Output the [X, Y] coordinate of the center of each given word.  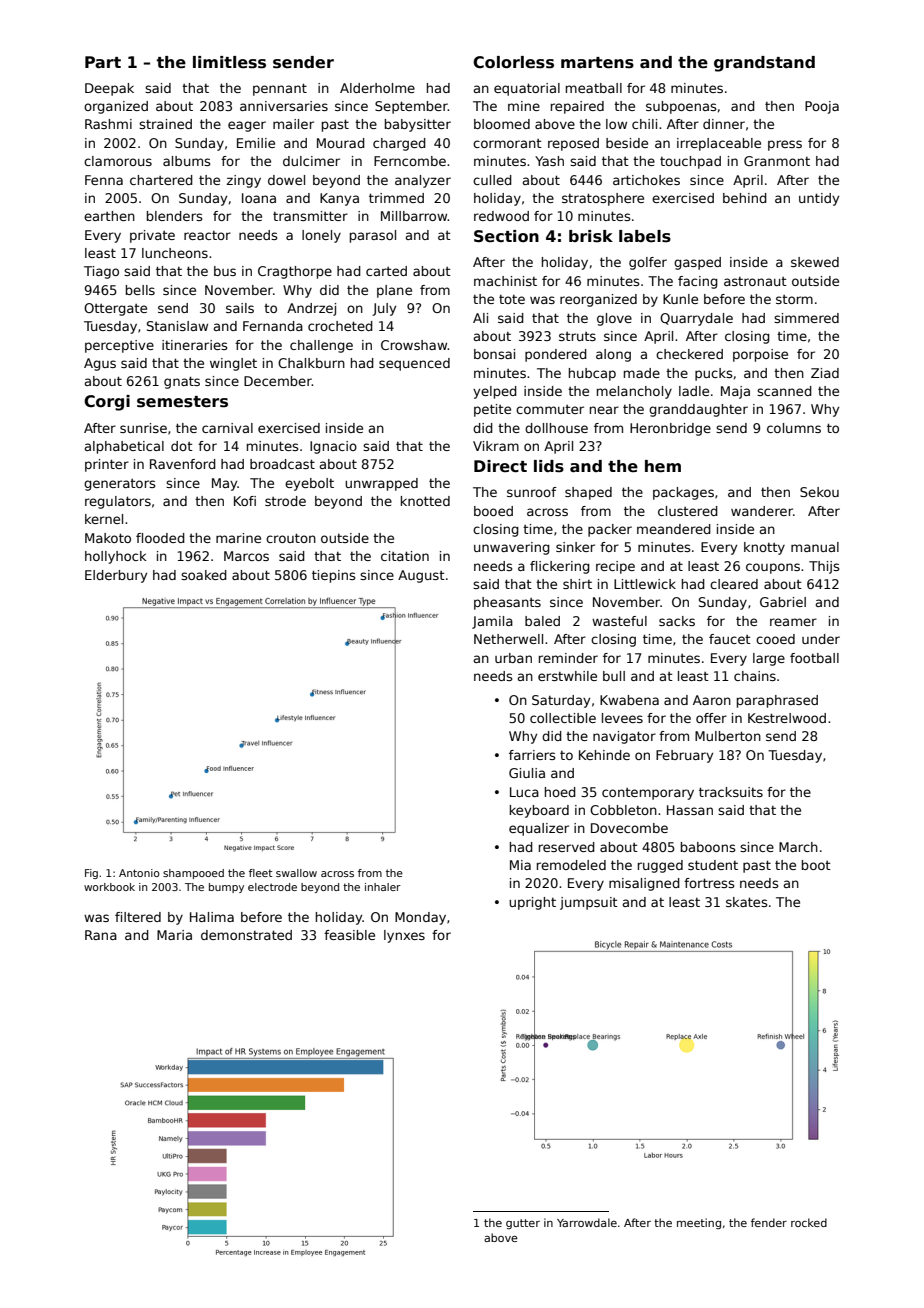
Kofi [245, 501]
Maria [174, 935]
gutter [523, 1224]
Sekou [819, 492]
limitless [229, 62]
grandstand [764, 64]
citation [405, 556]
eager [247, 126]
